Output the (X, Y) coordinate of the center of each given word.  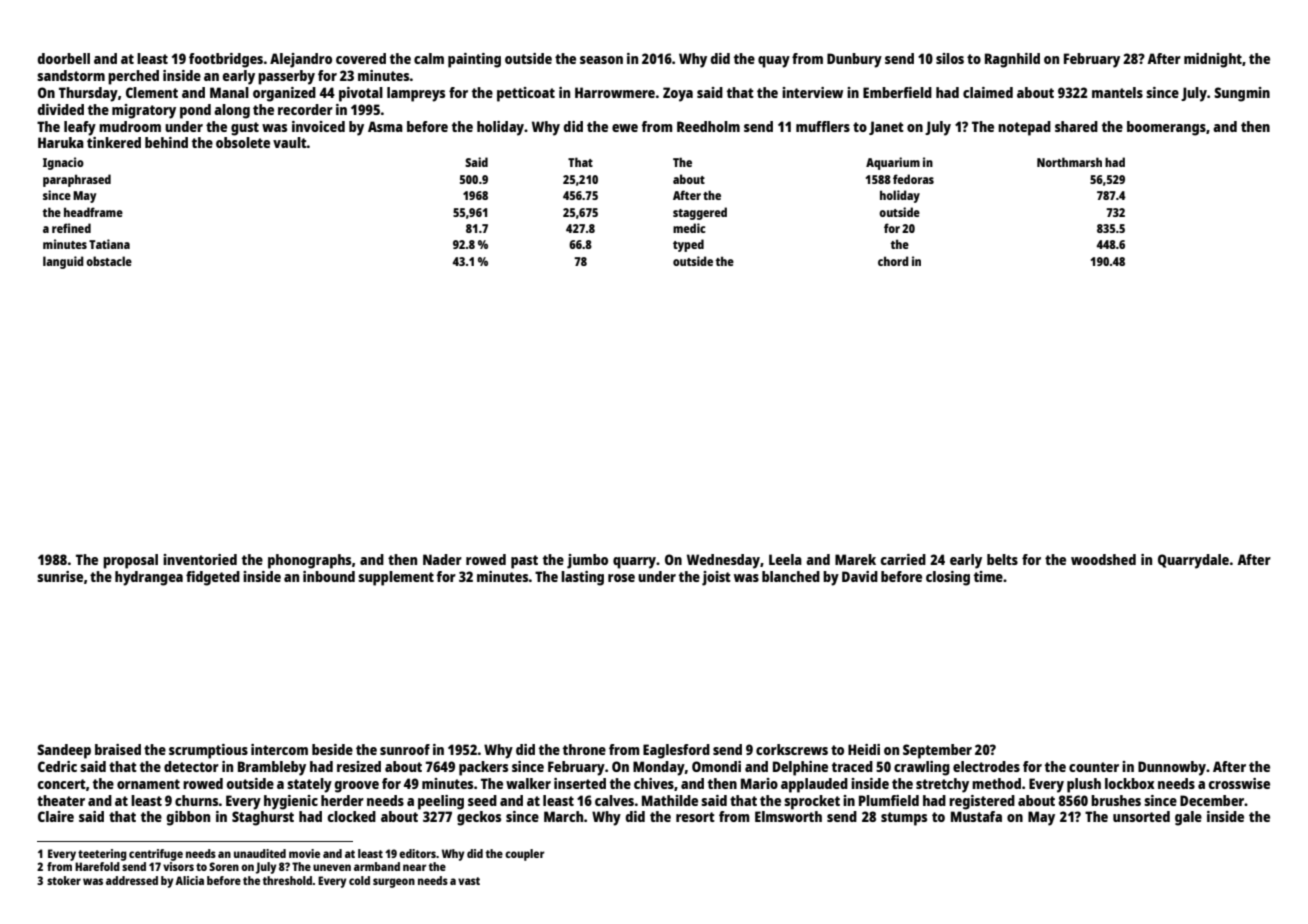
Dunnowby (1172, 768)
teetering (102, 855)
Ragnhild (1012, 60)
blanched (791, 576)
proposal (130, 561)
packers (483, 768)
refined (71, 228)
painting (474, 60)
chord (893, 261)
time (988, 576)
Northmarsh (1069, 162)
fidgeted (213, 578)
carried (903, 559)
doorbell (64, 58)
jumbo (587, 561)
